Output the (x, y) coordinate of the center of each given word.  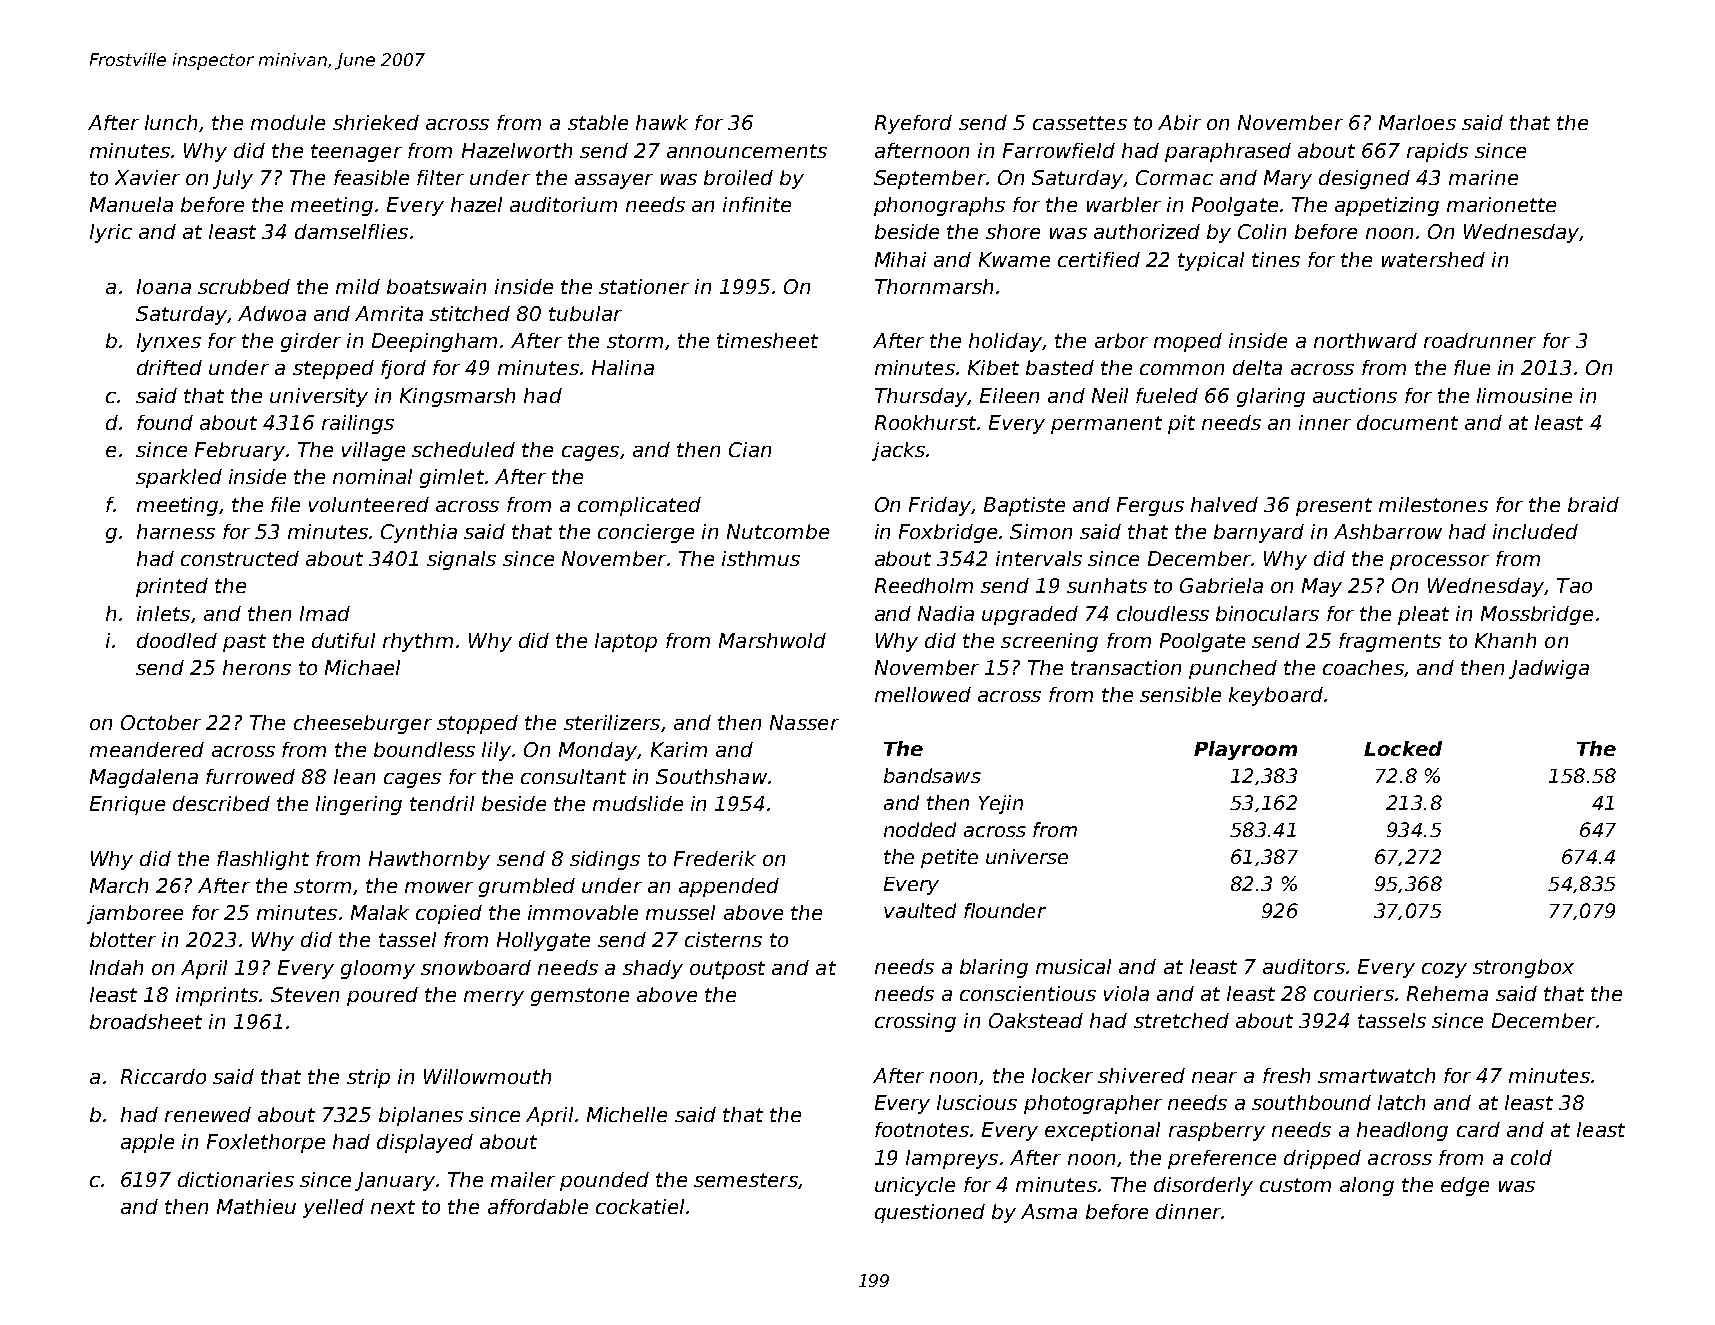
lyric (111, 233)
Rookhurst (925, 422)
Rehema (1447, 993)
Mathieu (256, 1206)
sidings (605, 860)
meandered (147, 749)
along (1367, 1186)
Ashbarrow (1388, 531)
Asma (1049, 1211)
